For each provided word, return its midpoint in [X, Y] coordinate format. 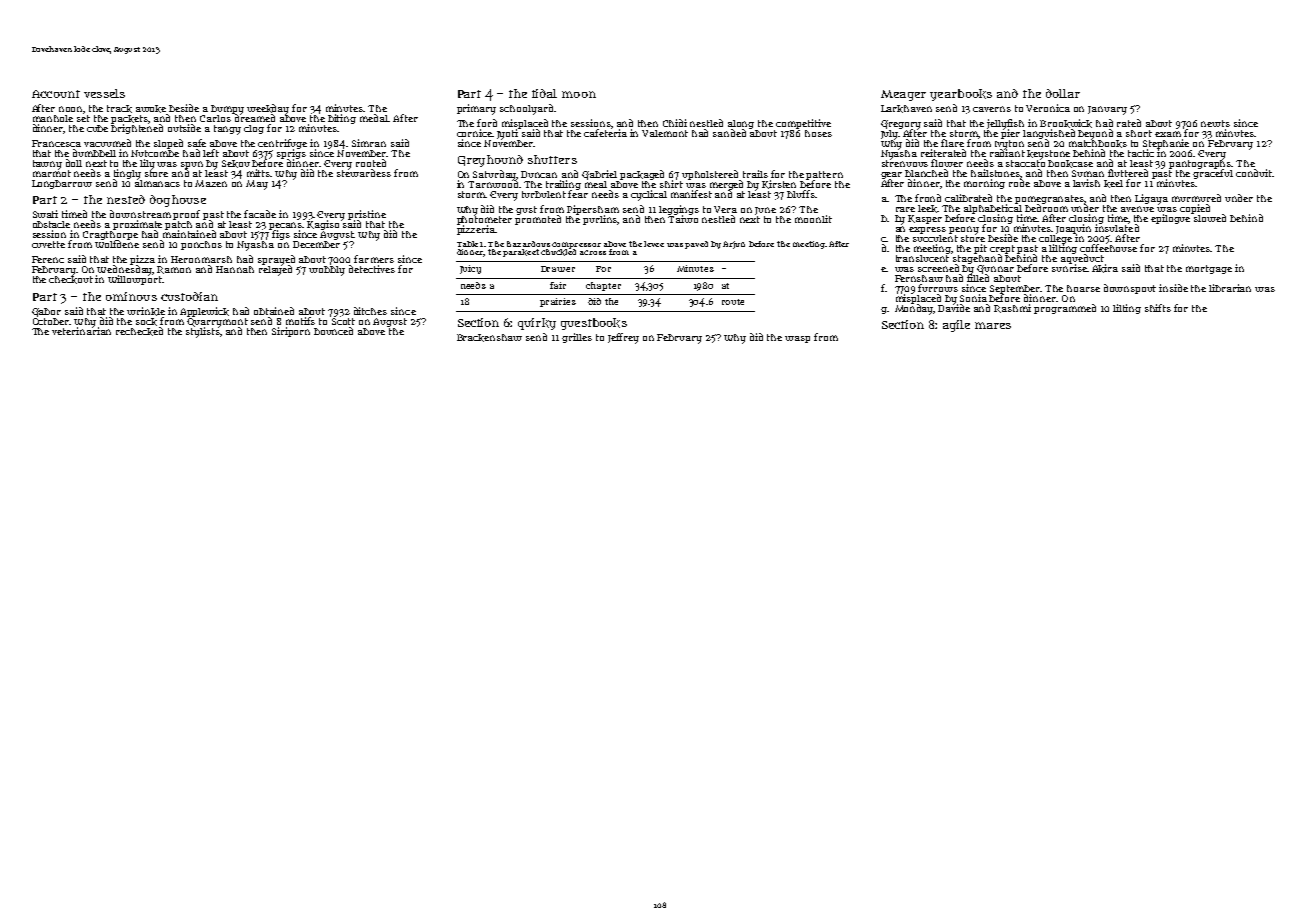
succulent [935, 238]
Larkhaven [906, 109]
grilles [577, 338]
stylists [203, 332]
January [1107, 110]
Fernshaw [919, 278]
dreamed [255, 118]
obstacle [51, 224]
